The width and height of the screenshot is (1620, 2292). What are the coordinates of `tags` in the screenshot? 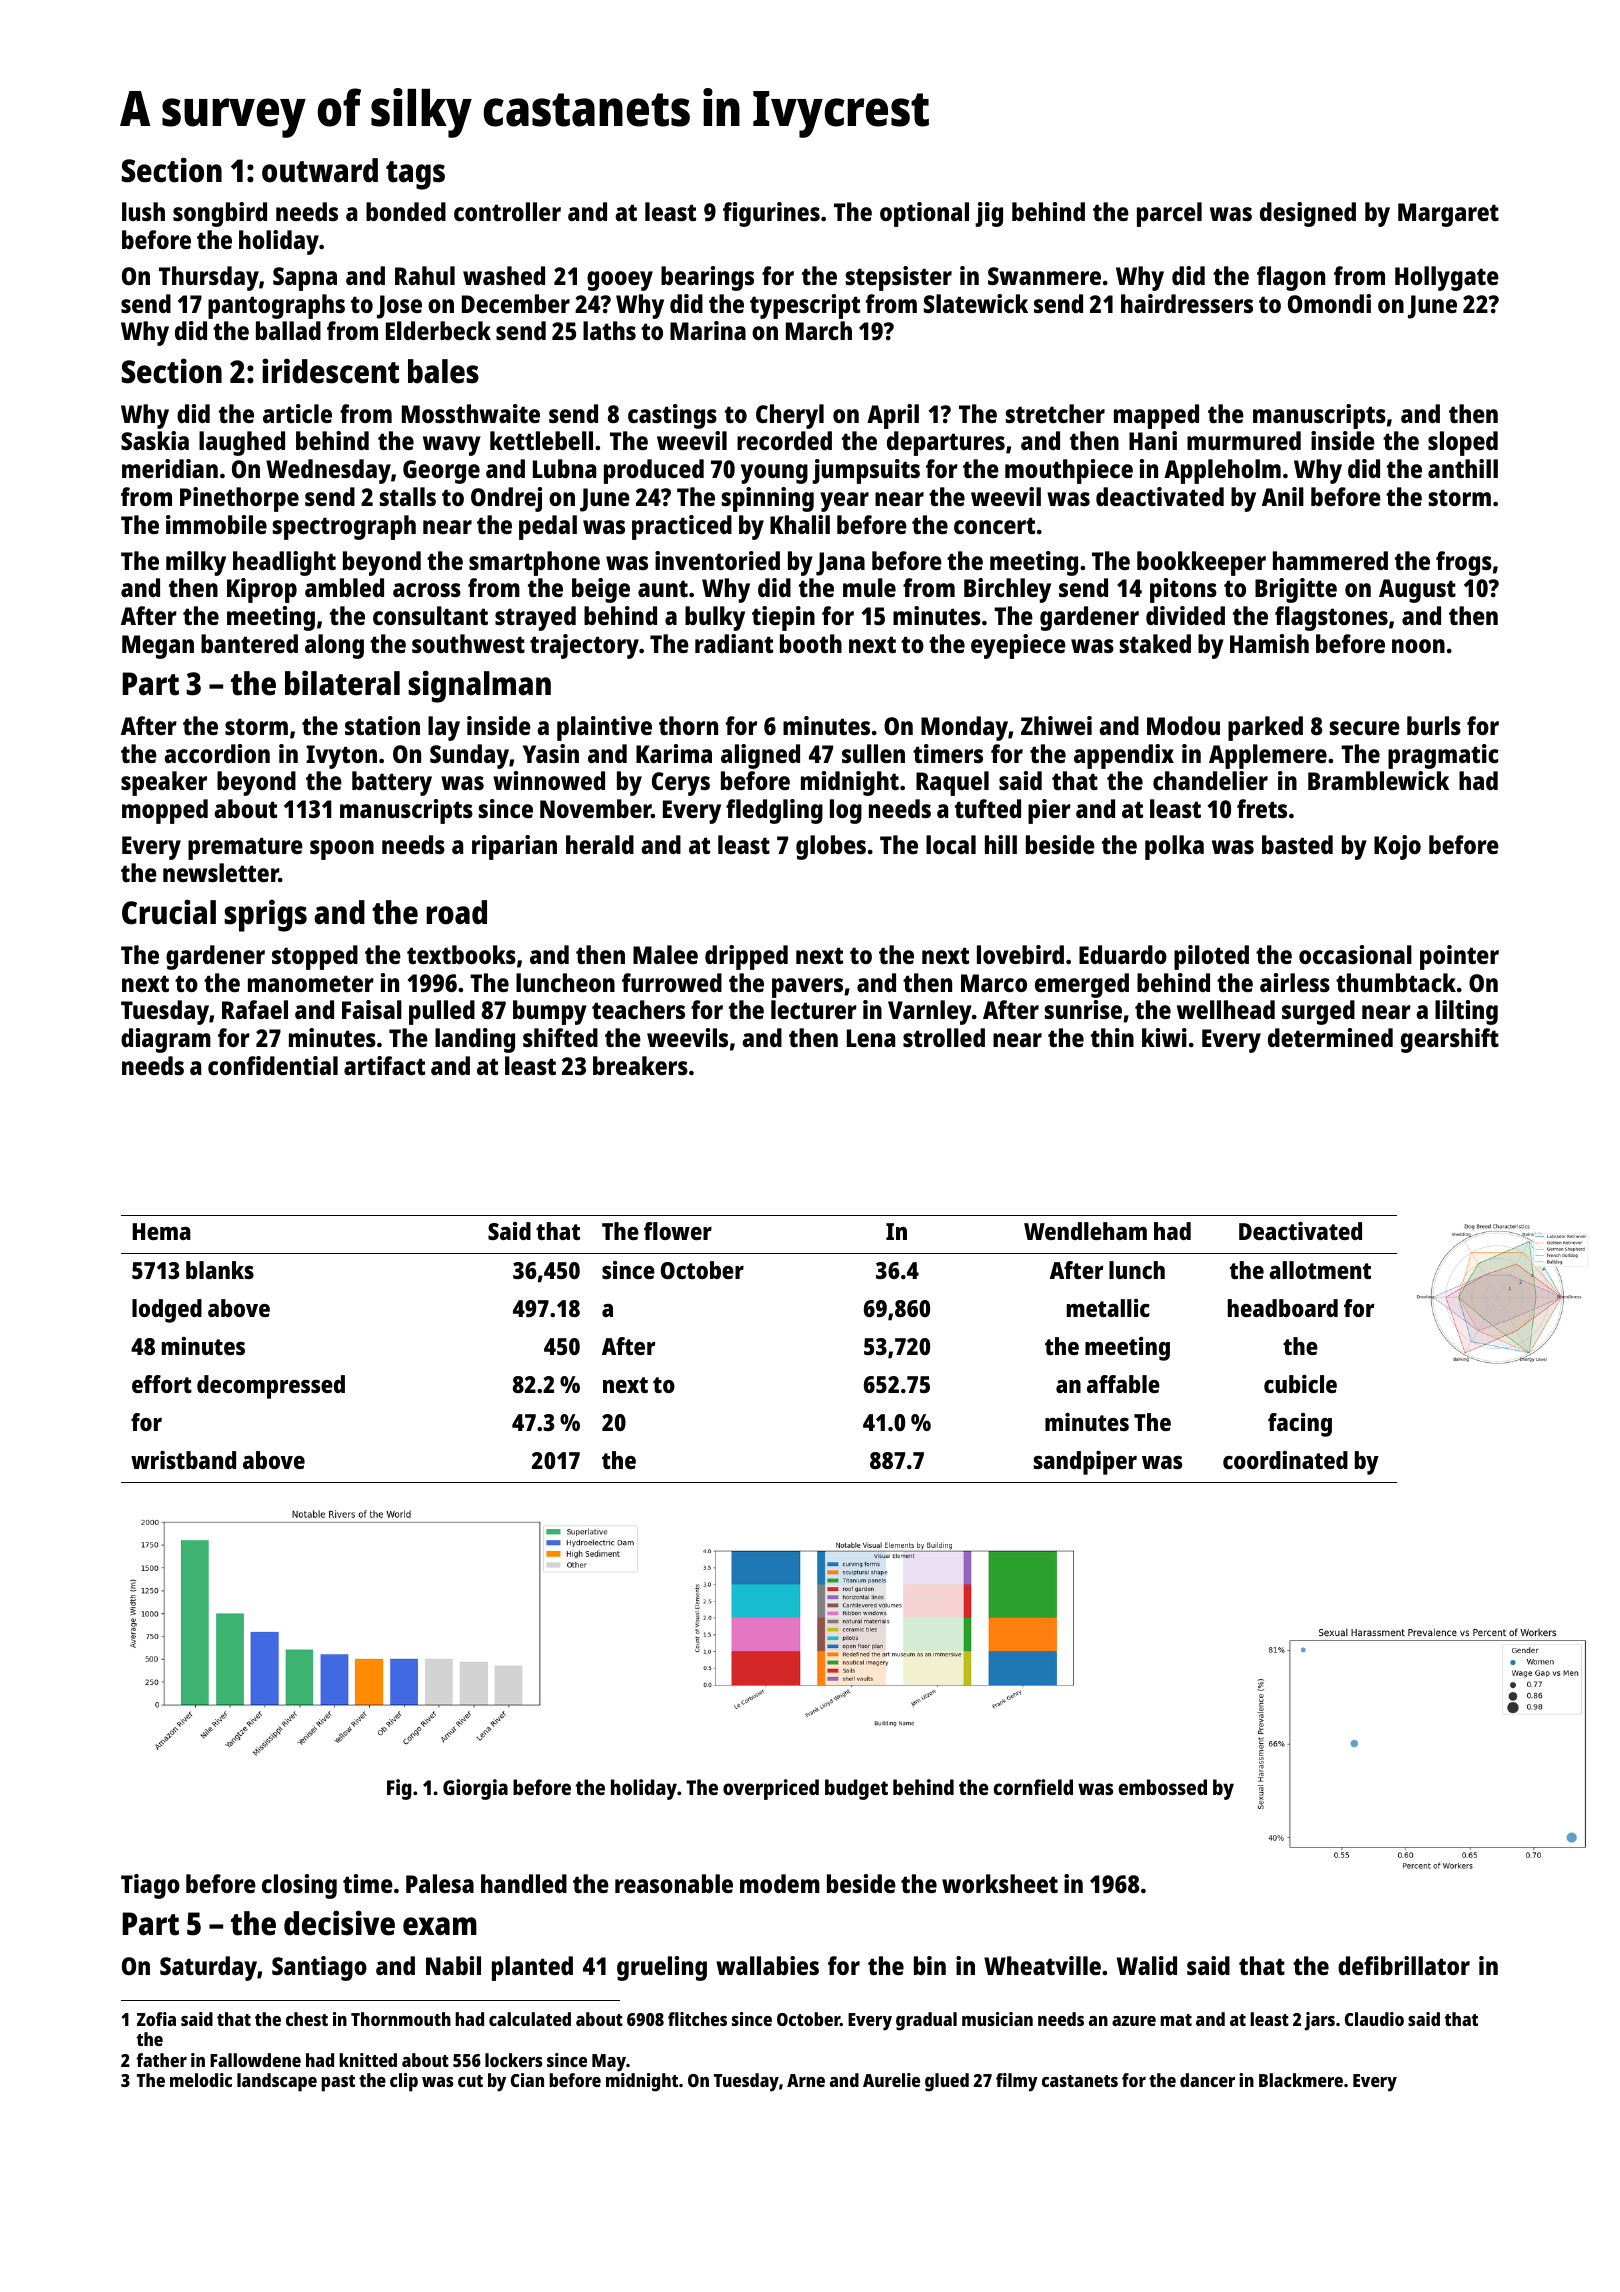 It's located at (415, 175).
